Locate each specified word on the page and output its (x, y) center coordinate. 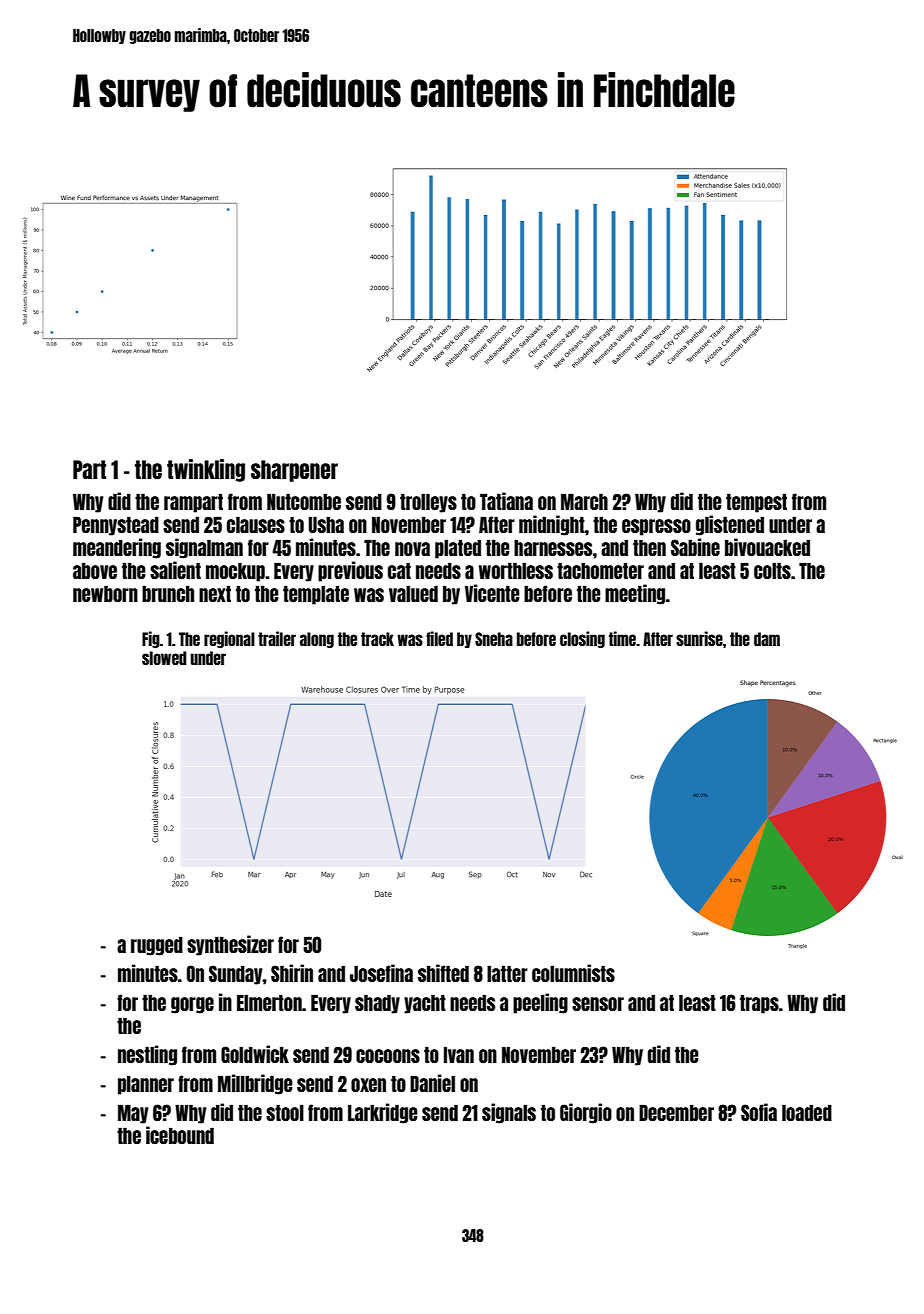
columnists (573, 973)
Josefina (381, 973)
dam (767, 639)
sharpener (294, 471)
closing (582, 639)
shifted (443, 973)
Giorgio (586, 1113)
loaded (807, 1112)
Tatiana (506, 501)
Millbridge (255, 1084)
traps (759, 1004)
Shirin (292, 973)
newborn (105, 594)
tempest (756, 503)
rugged (157, 946)
